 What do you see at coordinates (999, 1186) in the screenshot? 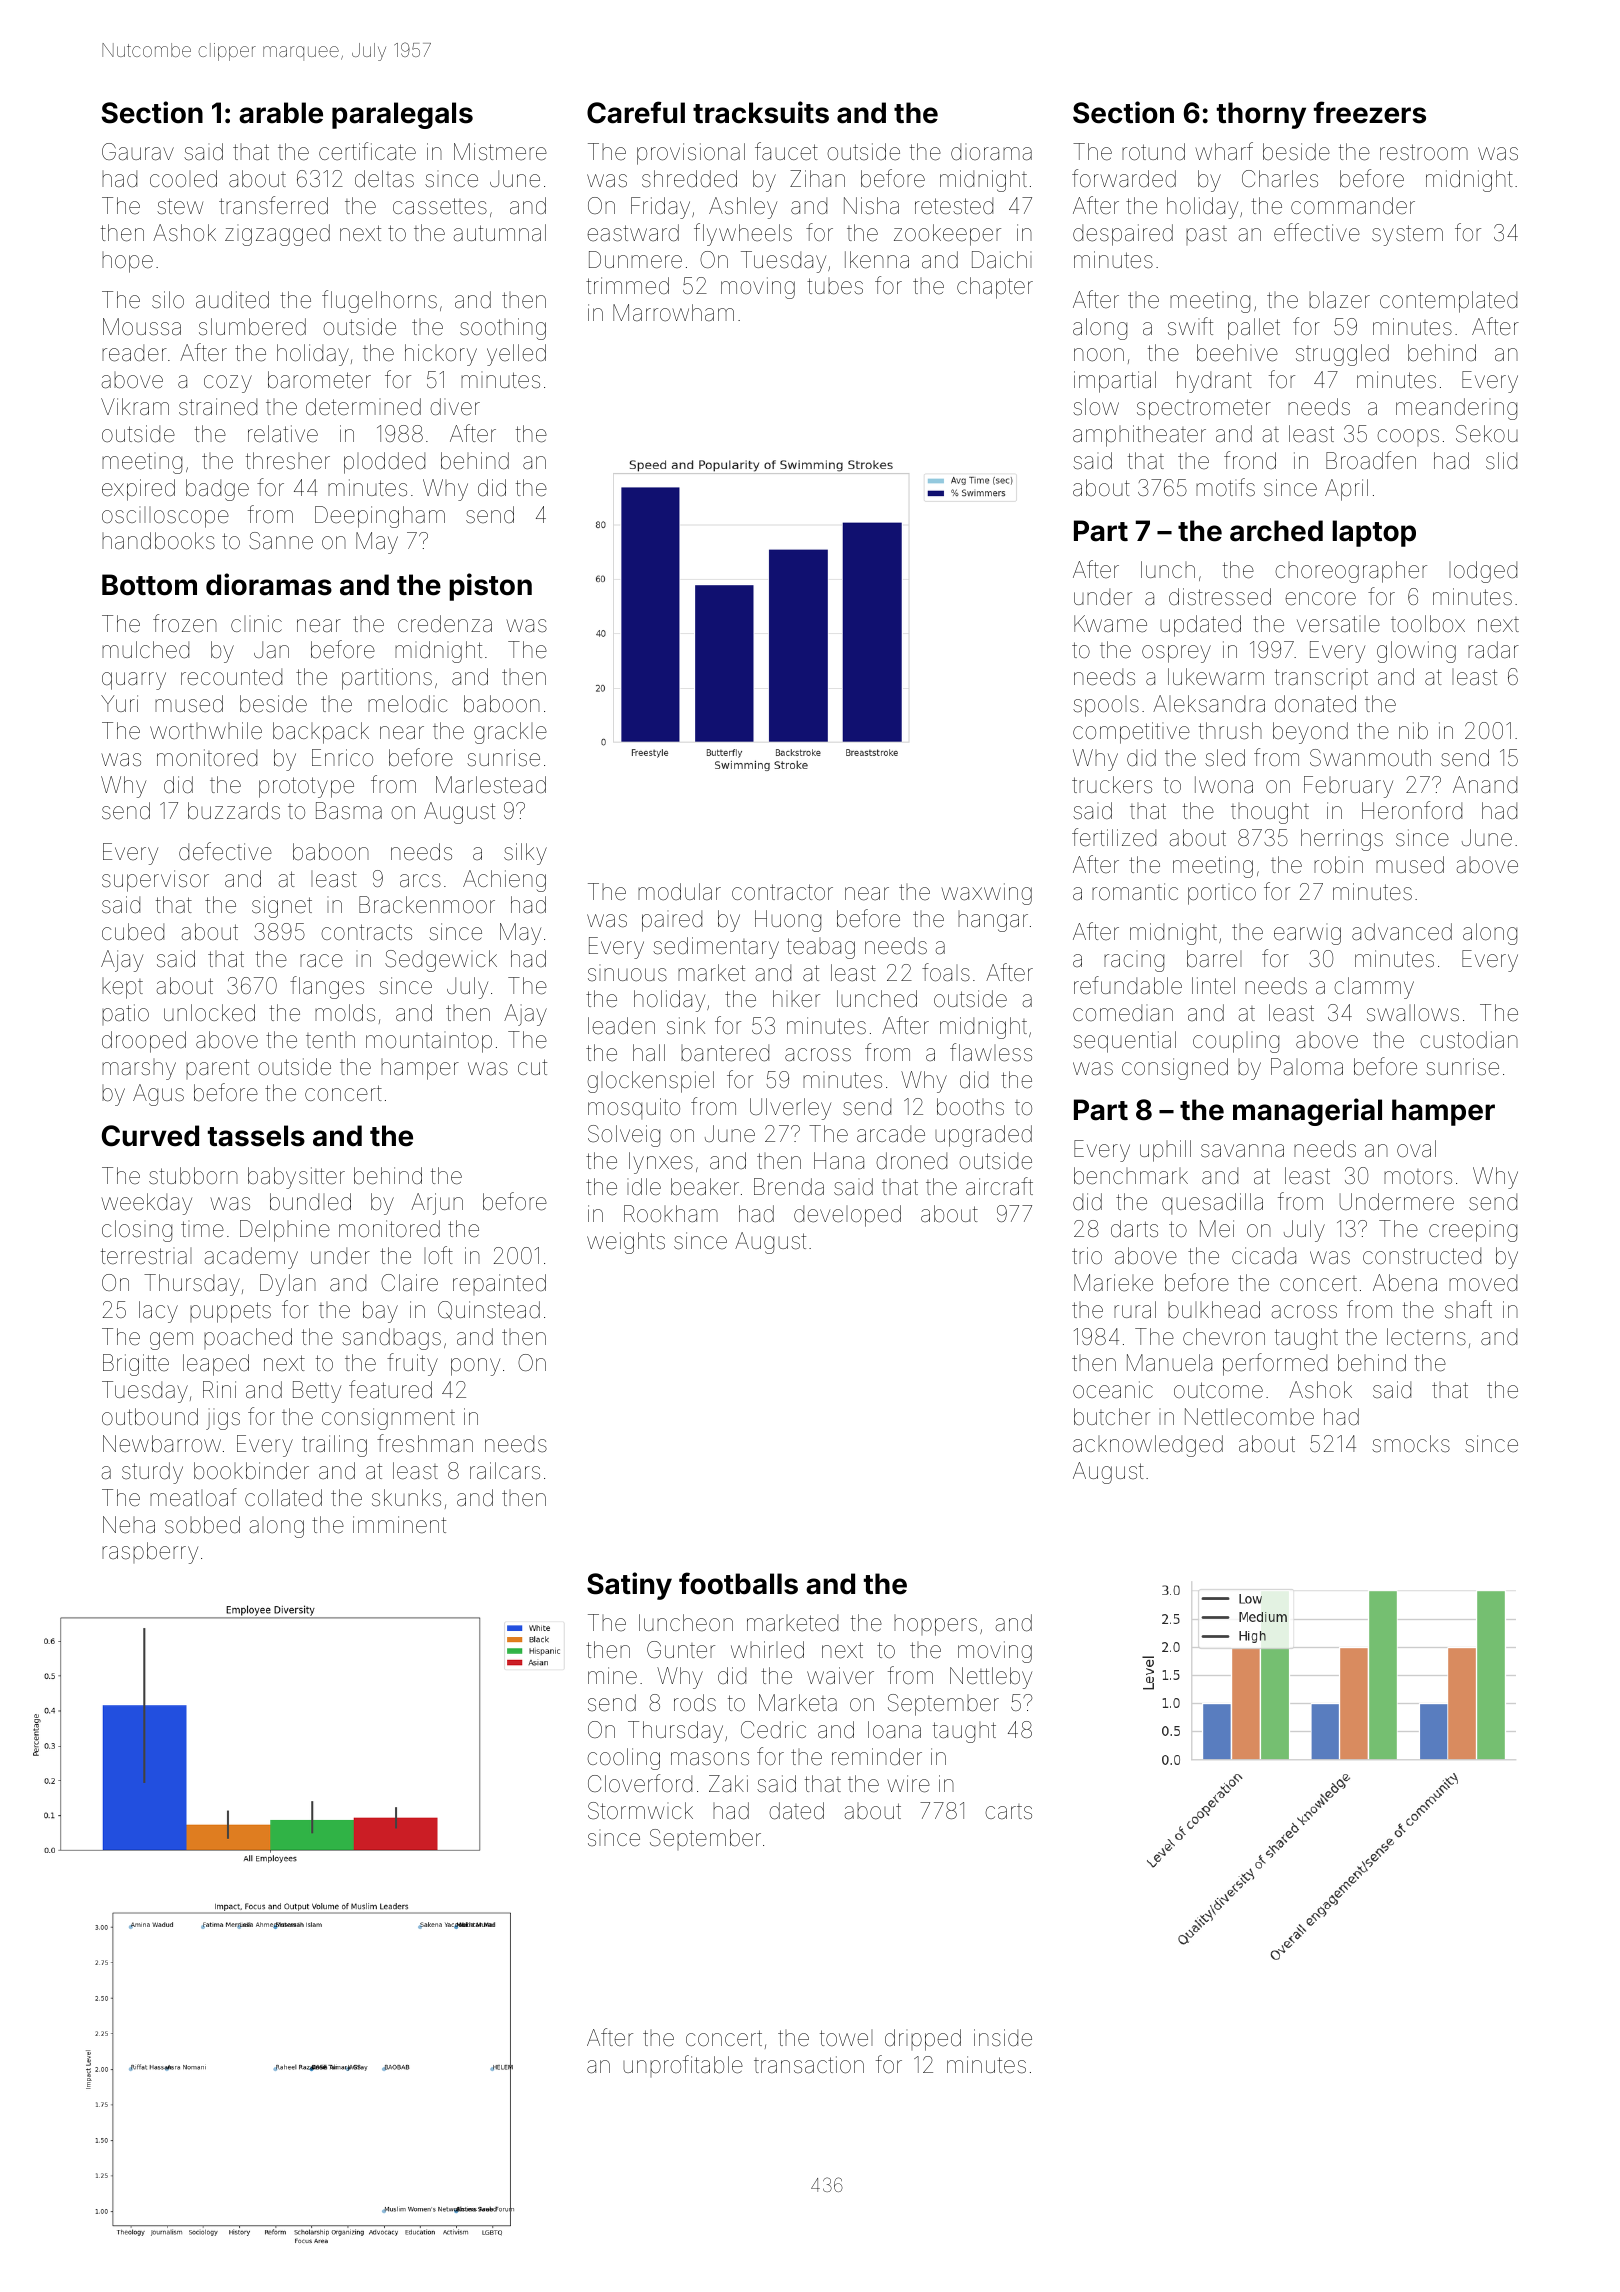
I see `aircraft` at bounding box center [999, 1186].
